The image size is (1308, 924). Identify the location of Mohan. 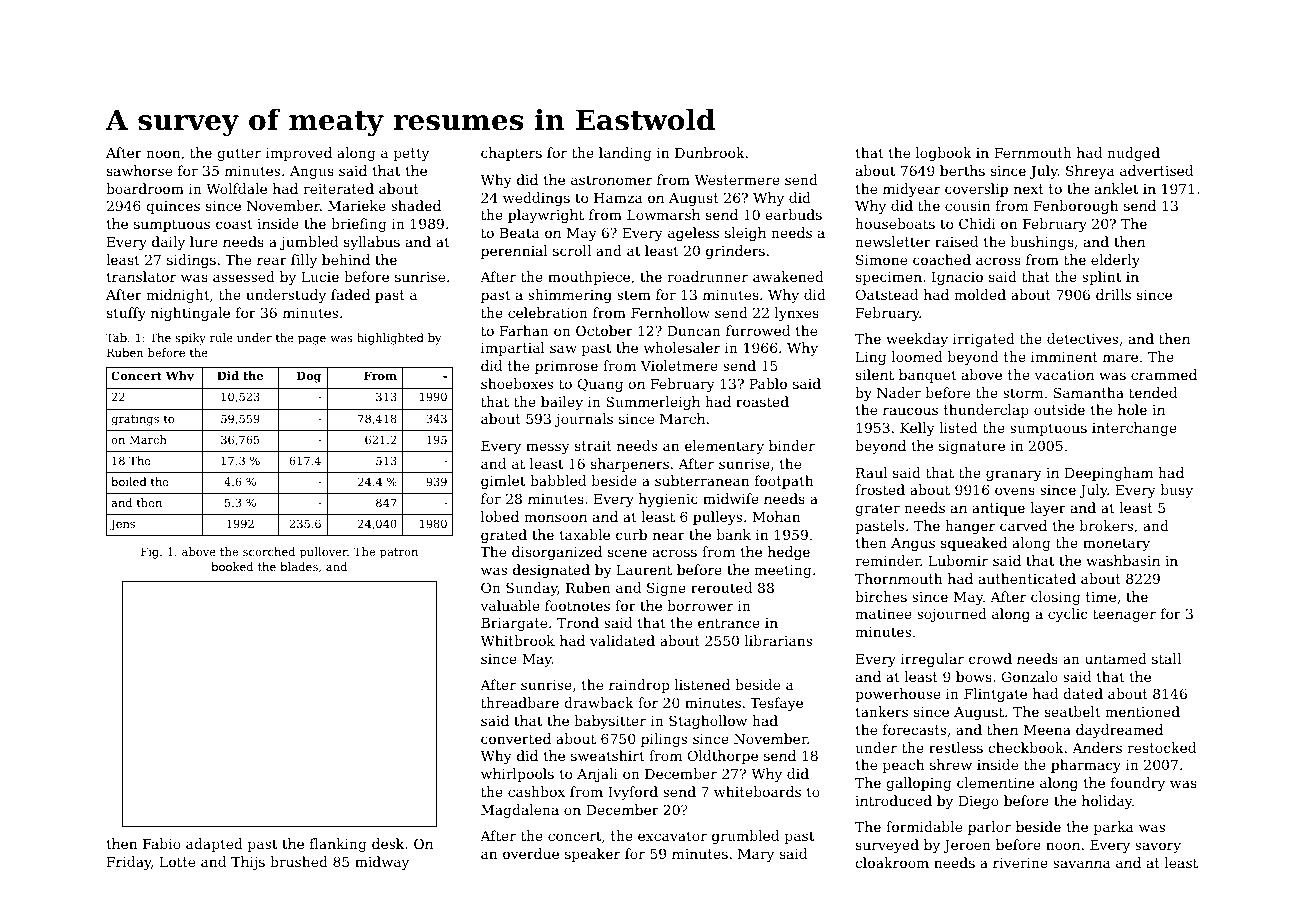
(776, 516).
